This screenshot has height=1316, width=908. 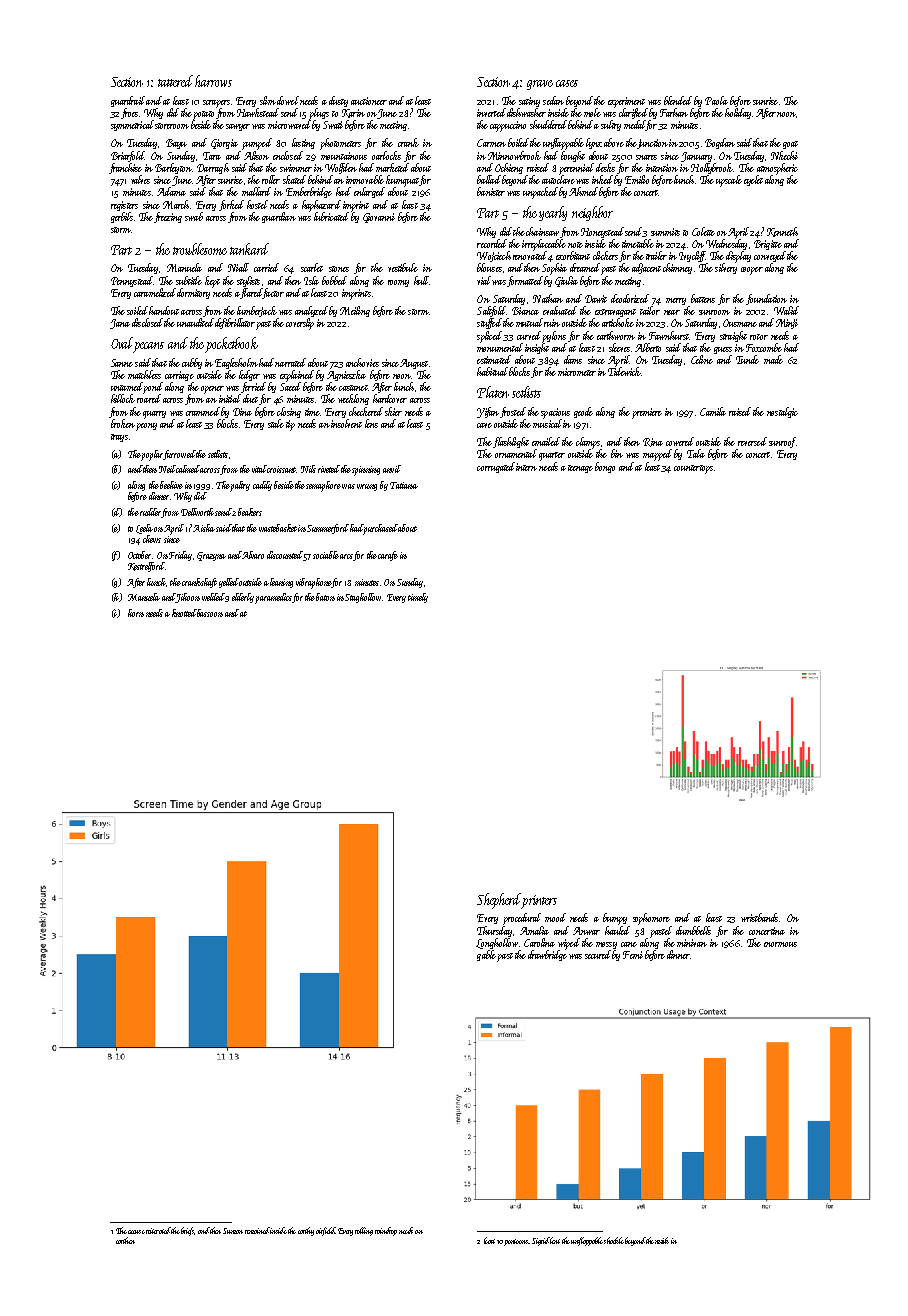 I want to click on Paola, so click(x=716, y=100).
